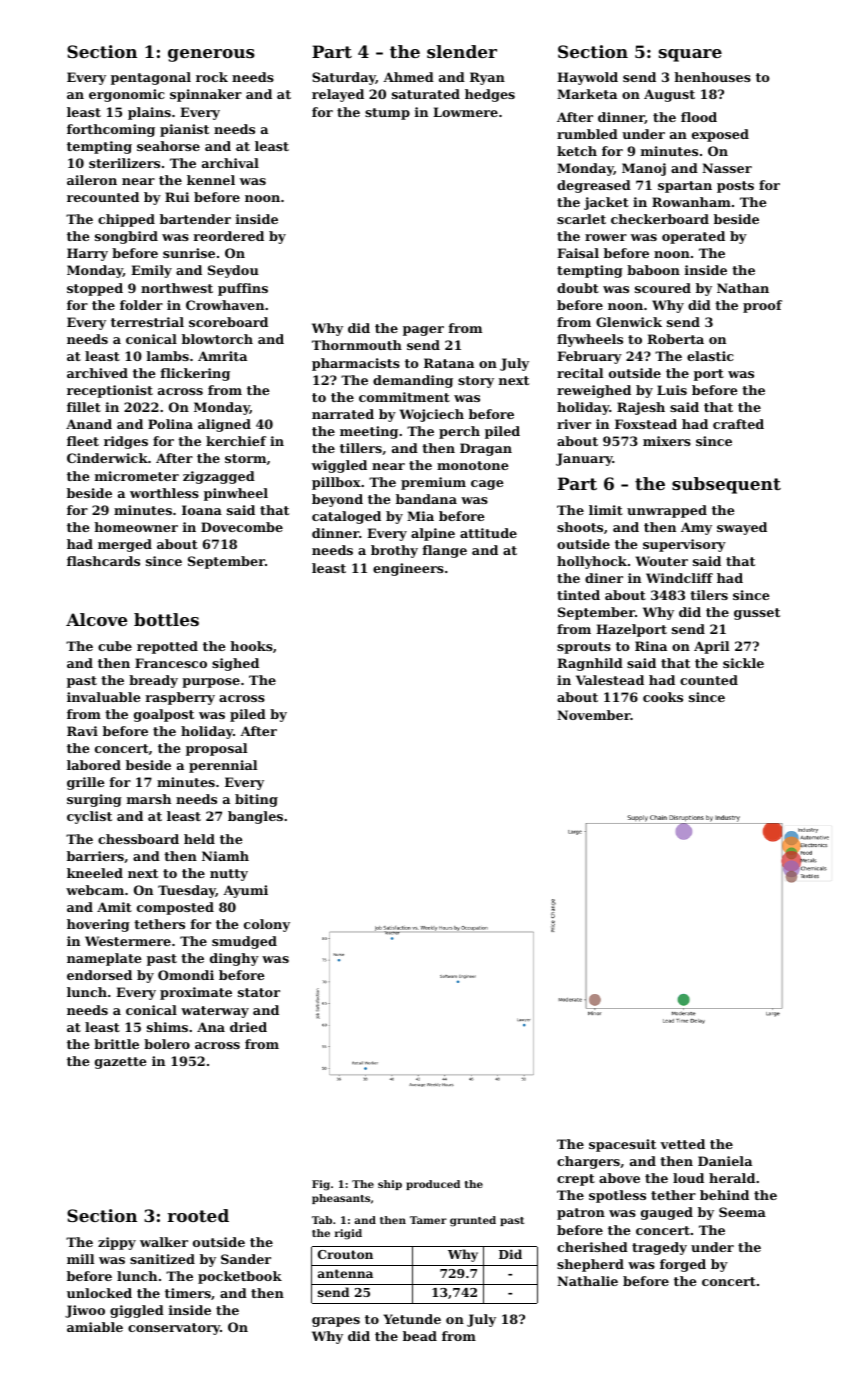 The width and height of the page is (849, 1400). What do you see at coordinates (184, 130) in the page?
I see `pianist` at bounding box center [184, 130].
